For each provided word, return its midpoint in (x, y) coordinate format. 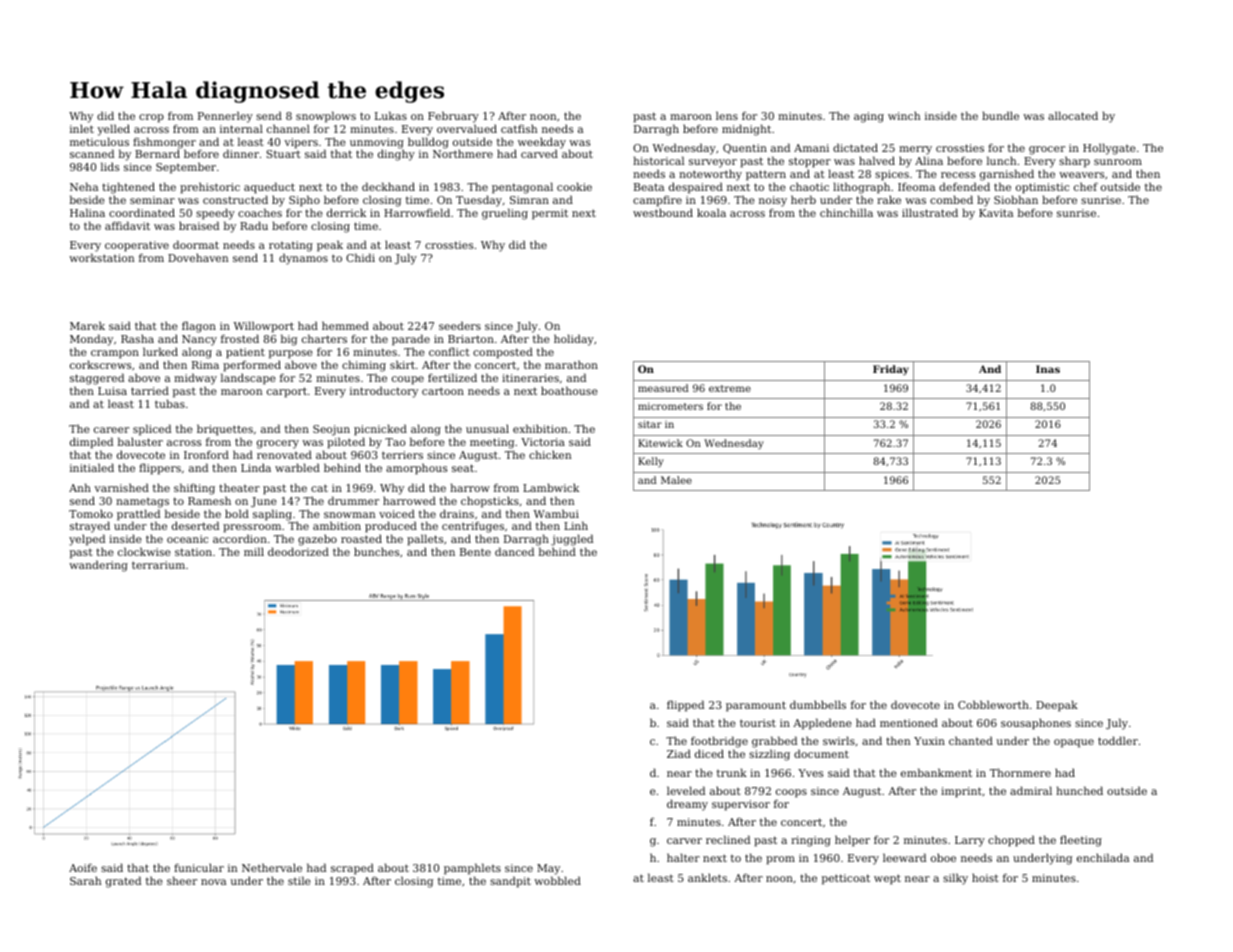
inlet (82, 128)
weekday (542, 143)
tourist (758, 723)
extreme (730, 388)
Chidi (360, 257)
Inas (1048, 369)
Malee (676, 480)
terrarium (158, 565)
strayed (90, 528)
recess (958, 175)
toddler (1118, 740)
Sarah (86, 880)
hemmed (345, 325)
